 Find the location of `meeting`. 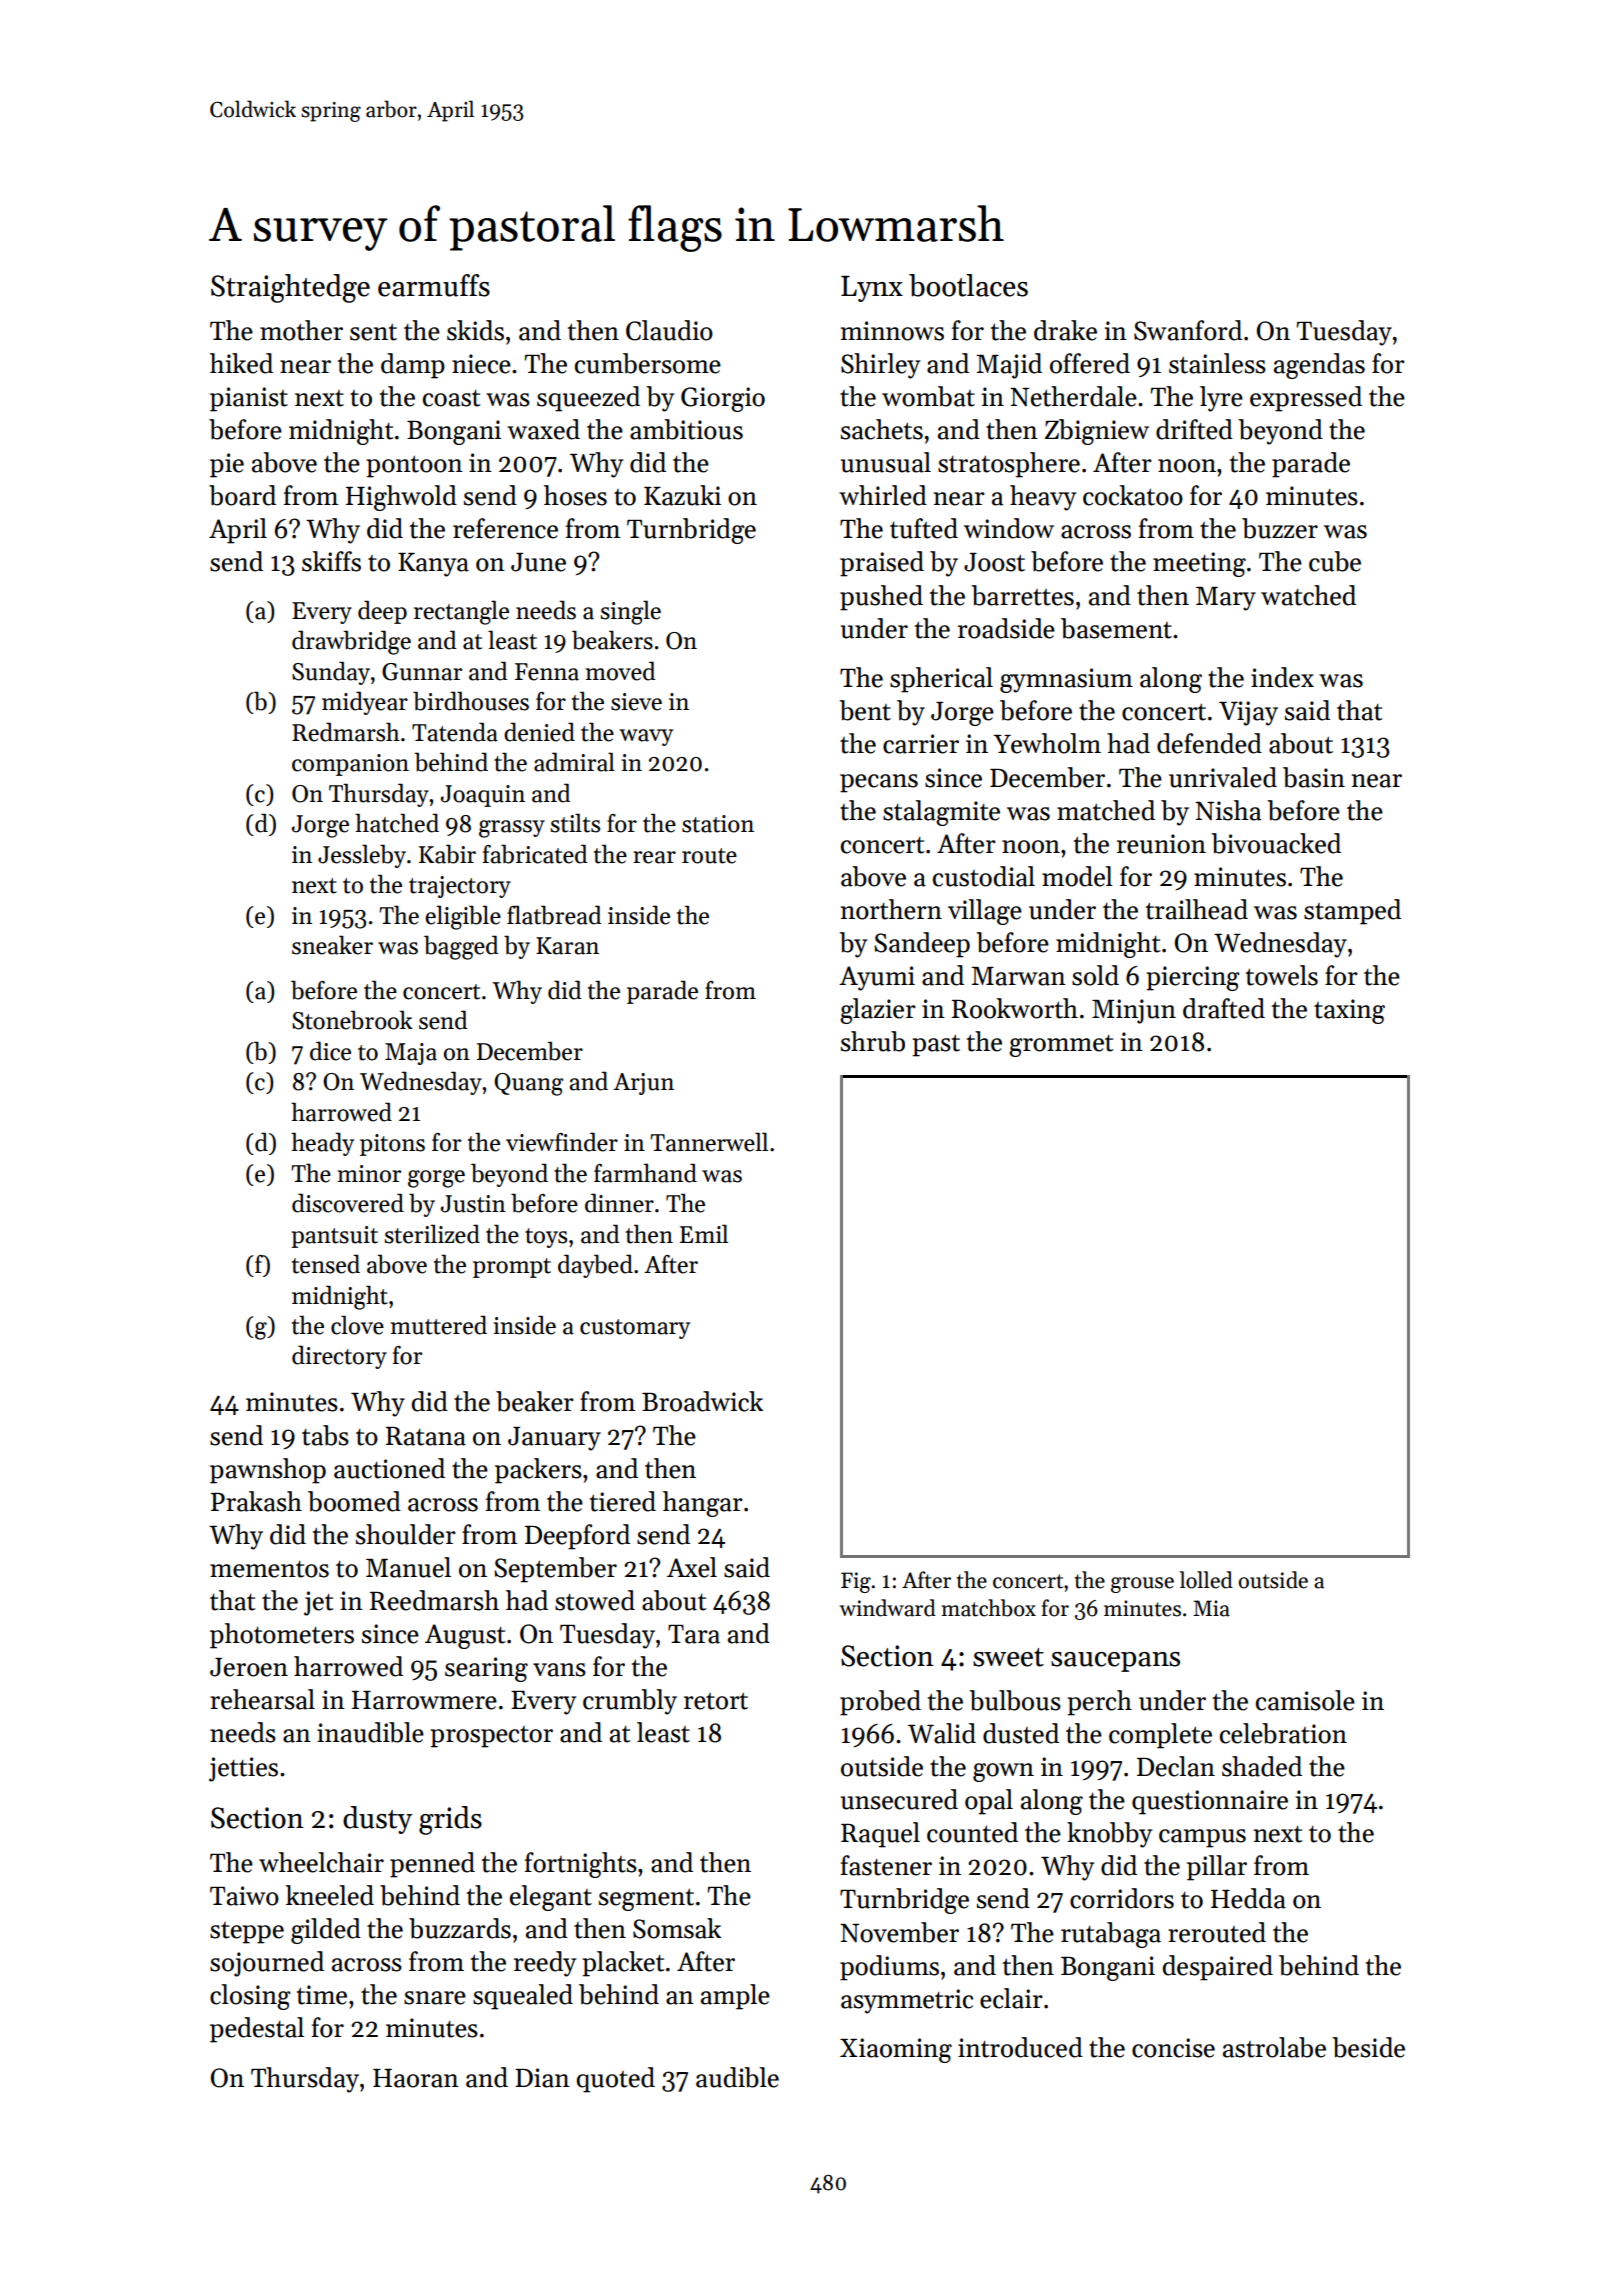

meeting is located at coordinates (1199, 564).
